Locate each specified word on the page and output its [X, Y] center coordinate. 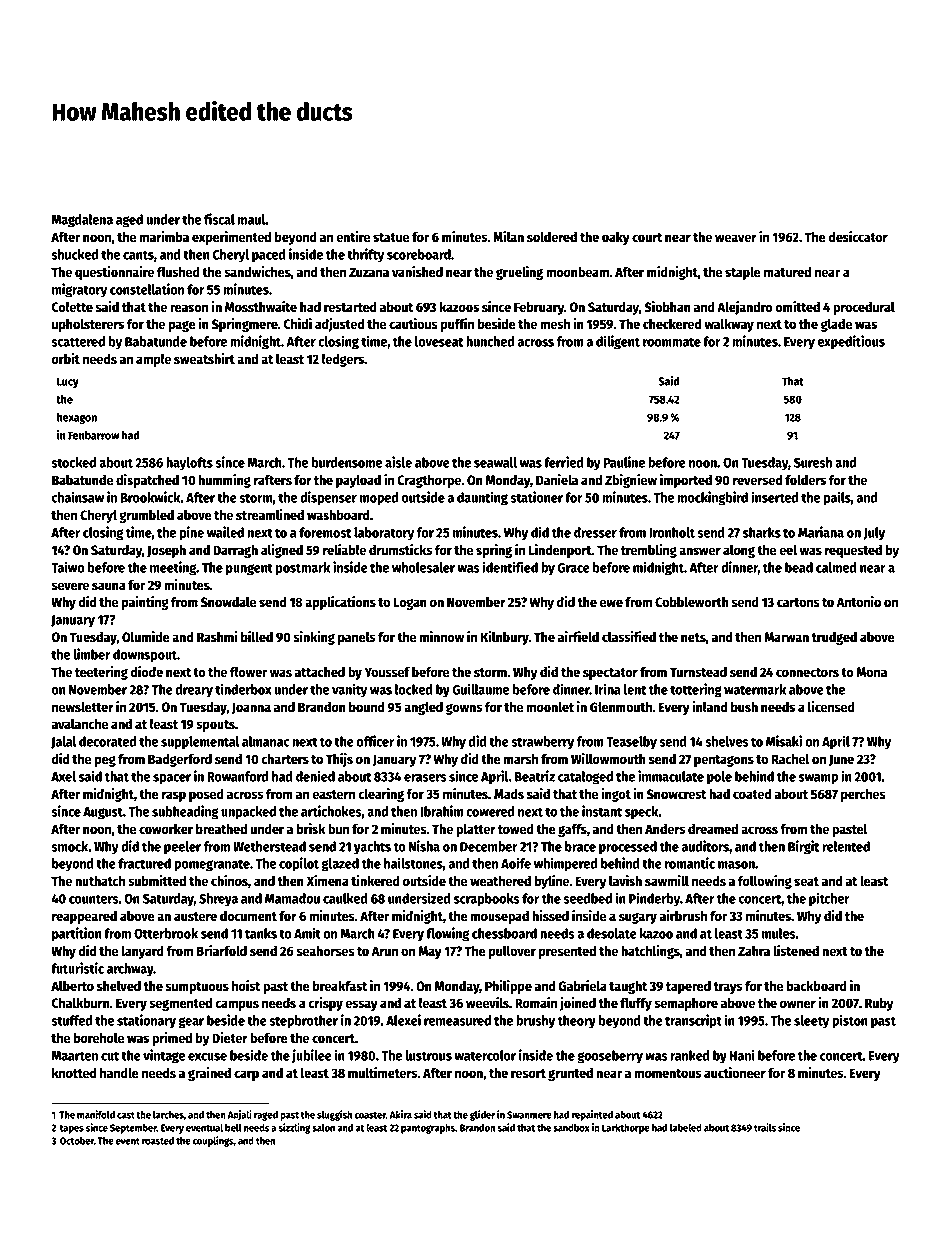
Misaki [784, 741]
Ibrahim [441, 811]
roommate [672, 342]
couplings [213, 1141]
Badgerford [180, 760]
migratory [79, 290]
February [539, 308]
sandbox [571, 1128]
